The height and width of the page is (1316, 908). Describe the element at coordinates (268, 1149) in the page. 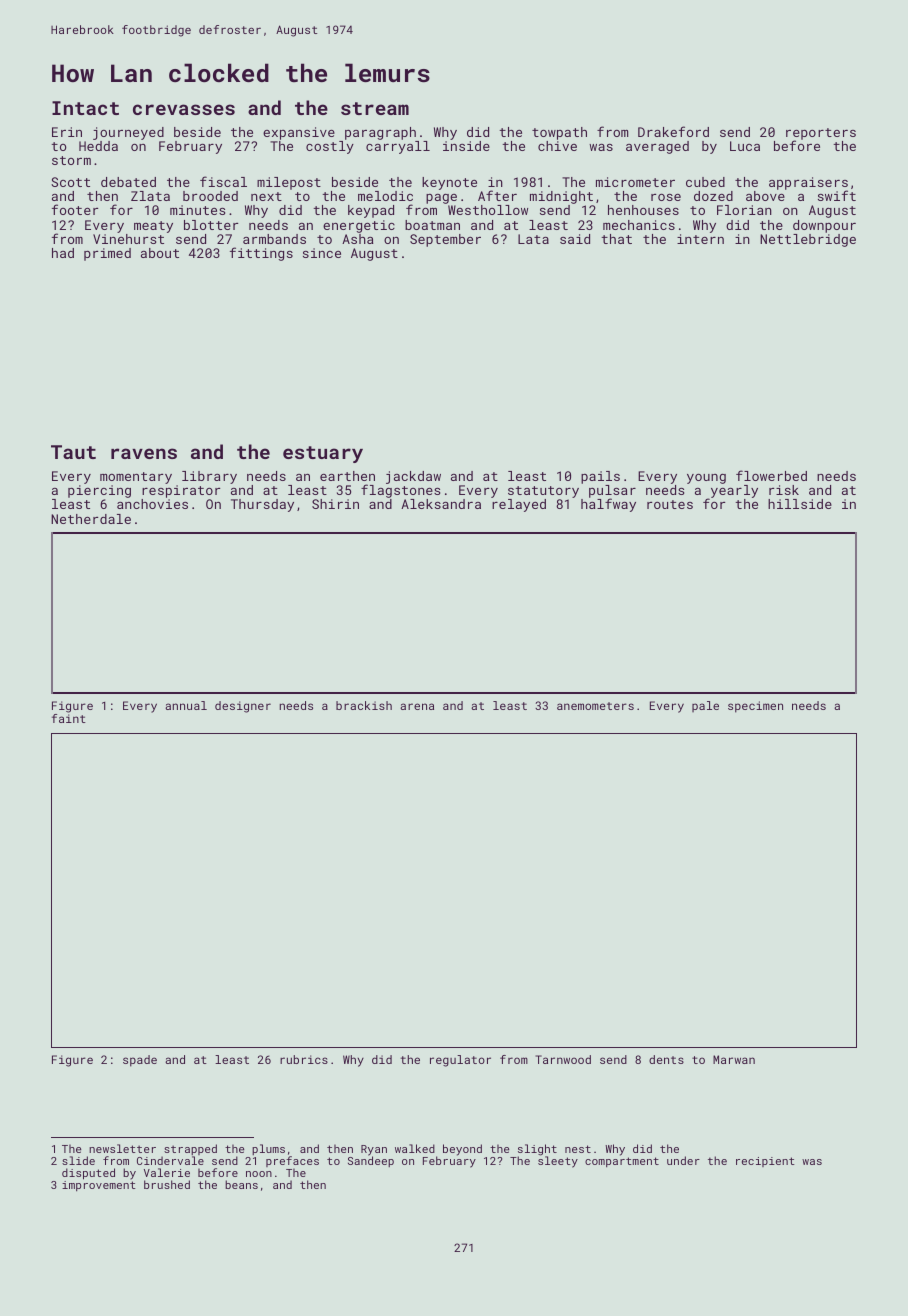

I see `plums` at that location.
